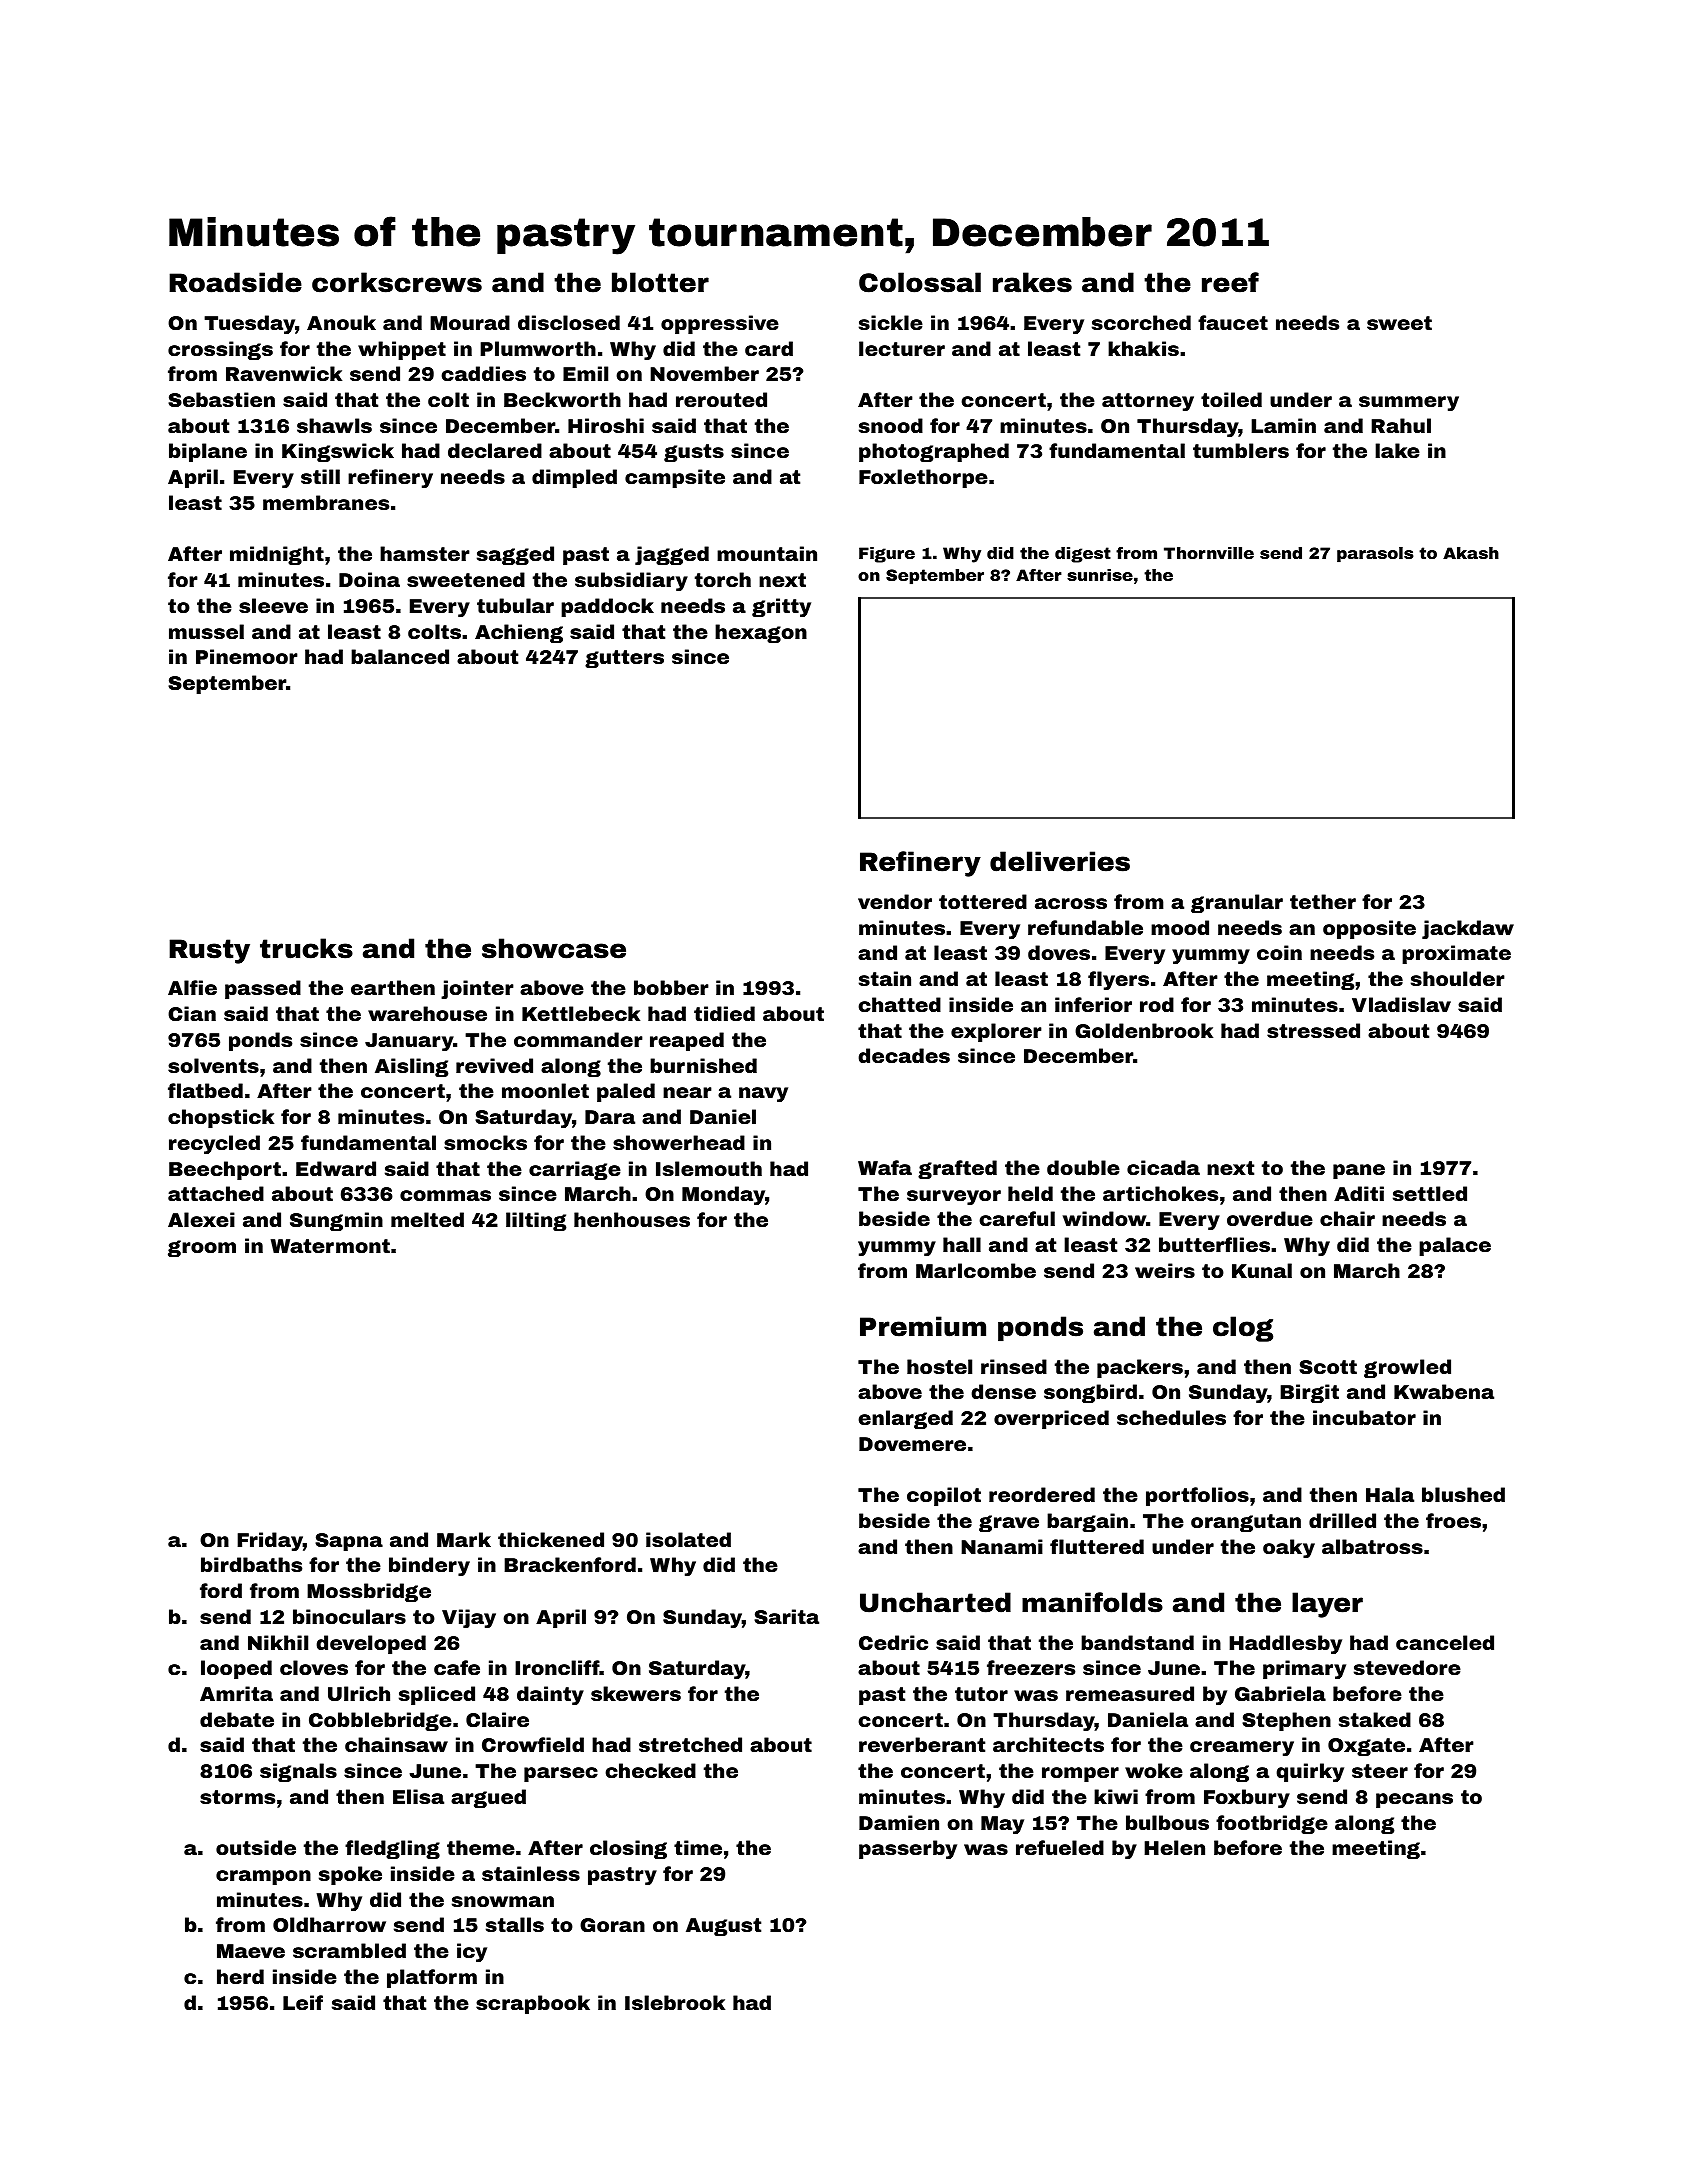 The width and height of the screenshot is (1683, 2178). I want to click on crampon, so click(263, 1877).
